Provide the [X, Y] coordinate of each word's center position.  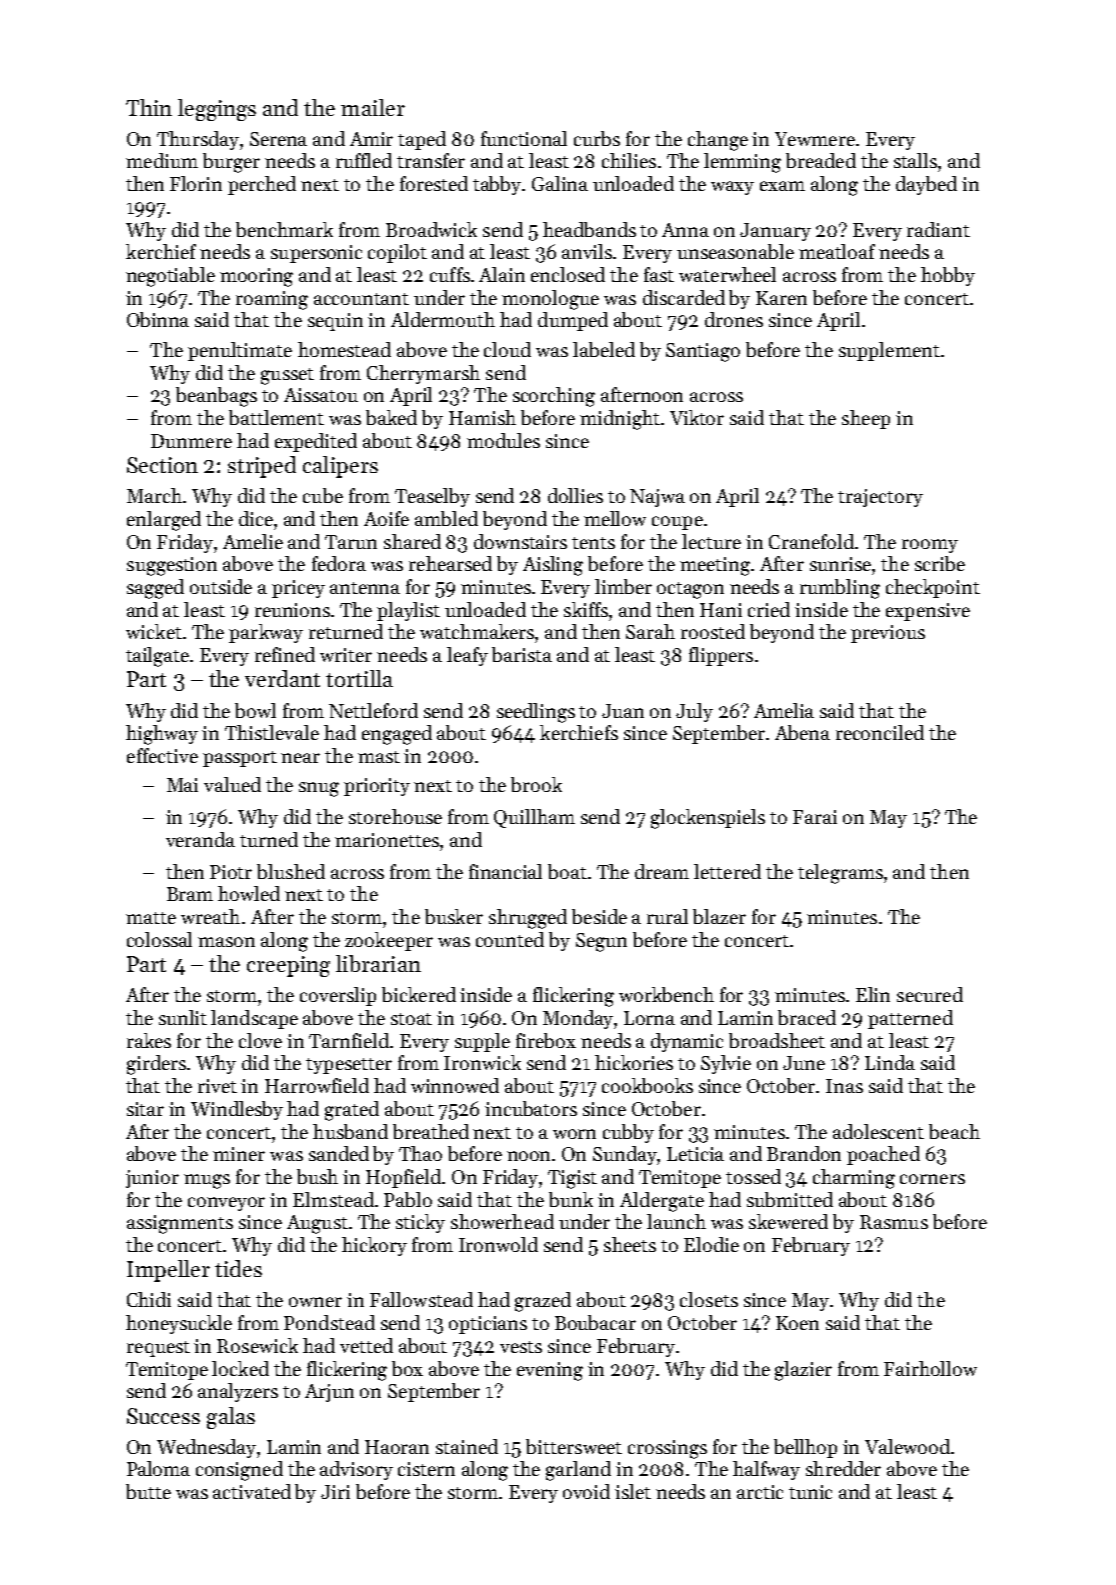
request [158, 1349]
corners [932, 1179]
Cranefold [811, 541]
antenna [365, 588]
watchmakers [477, 631]
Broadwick [431, 229]
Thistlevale [272, 732]
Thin [149, 107]
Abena [802, 732]
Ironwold [498, 1244]
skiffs [586, 609]
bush [317, 1176]
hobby [948, 276]
